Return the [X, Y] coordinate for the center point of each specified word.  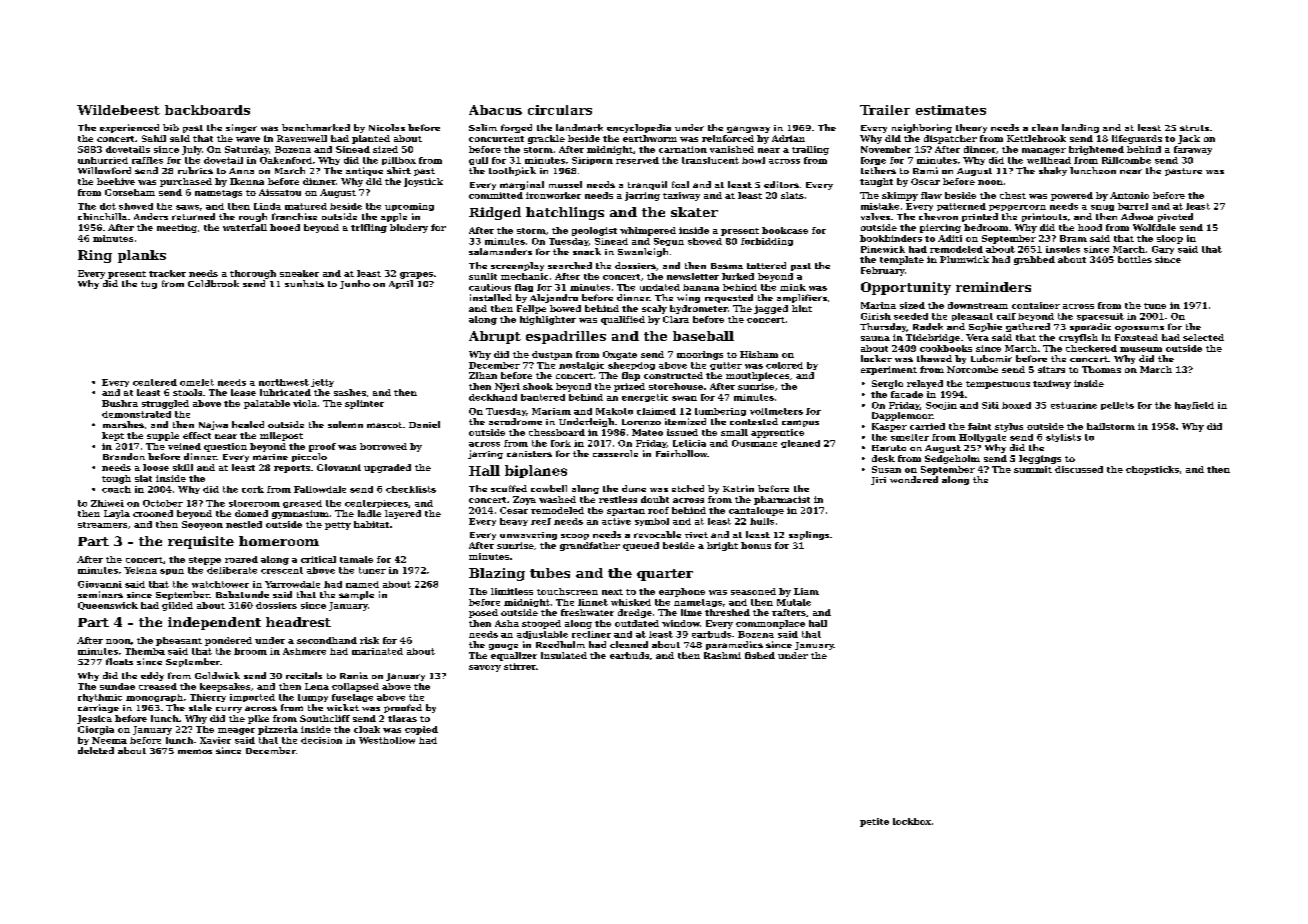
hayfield [1194, 406]
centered [155, 382]
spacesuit [1100, 317]
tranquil [647, 185]
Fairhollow [682, 453]
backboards [207, 110]
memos [195, 751]
